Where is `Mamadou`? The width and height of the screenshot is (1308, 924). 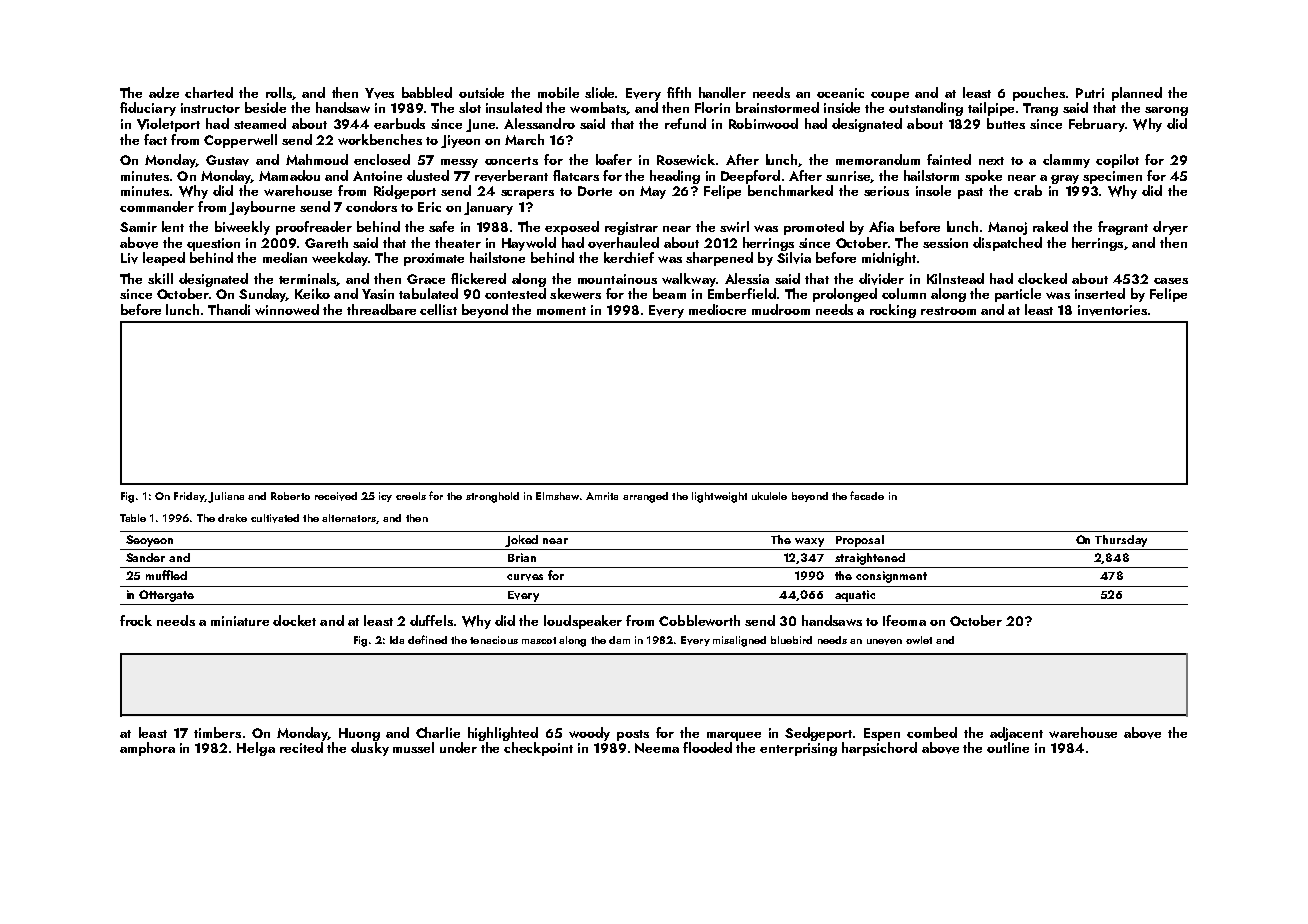 Mamadou is located at coordinates (289, 175).
